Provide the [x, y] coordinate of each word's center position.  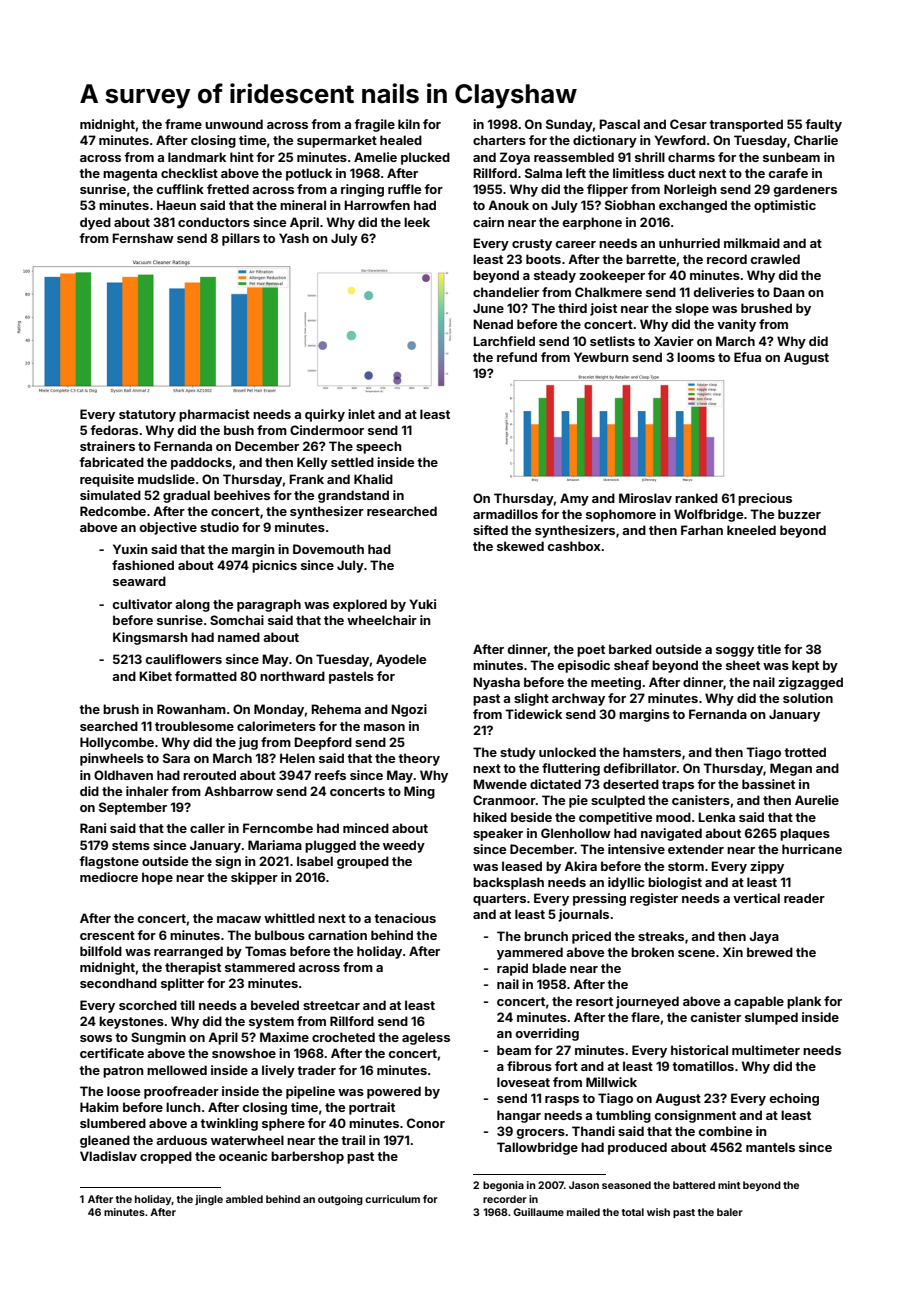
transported [746, 125]
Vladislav [108, 1156]
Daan [789, 292]
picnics [274, 566]
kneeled [751, 530]
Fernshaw [143, 238]
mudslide [166, 479]
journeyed [647, 1002]
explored [360, 605]
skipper [254, 878]
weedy [404, 846]
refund [517, 357]
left [576, 173]
